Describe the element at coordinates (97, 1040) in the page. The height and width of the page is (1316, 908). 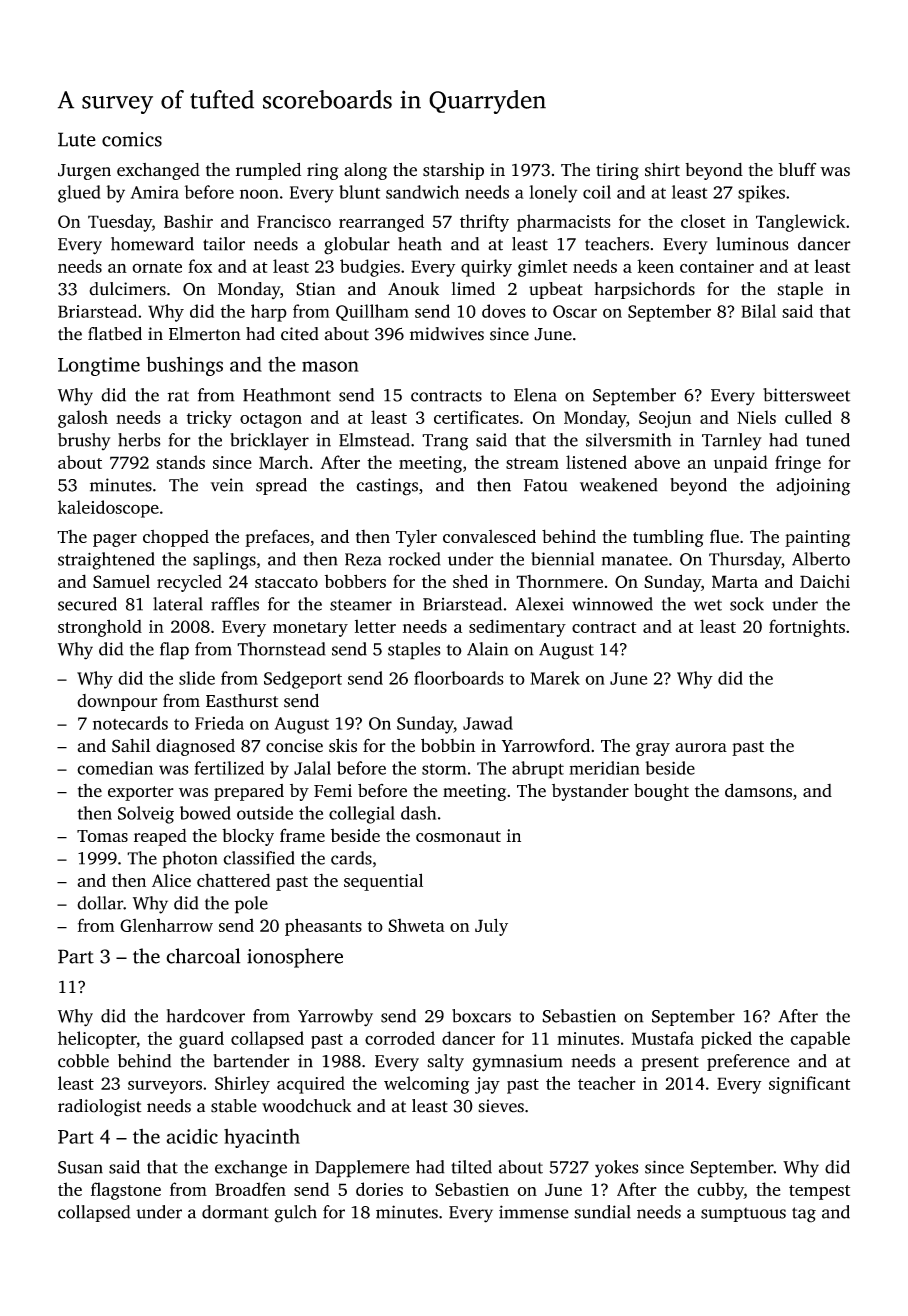
I see `helicopter` at that location.
